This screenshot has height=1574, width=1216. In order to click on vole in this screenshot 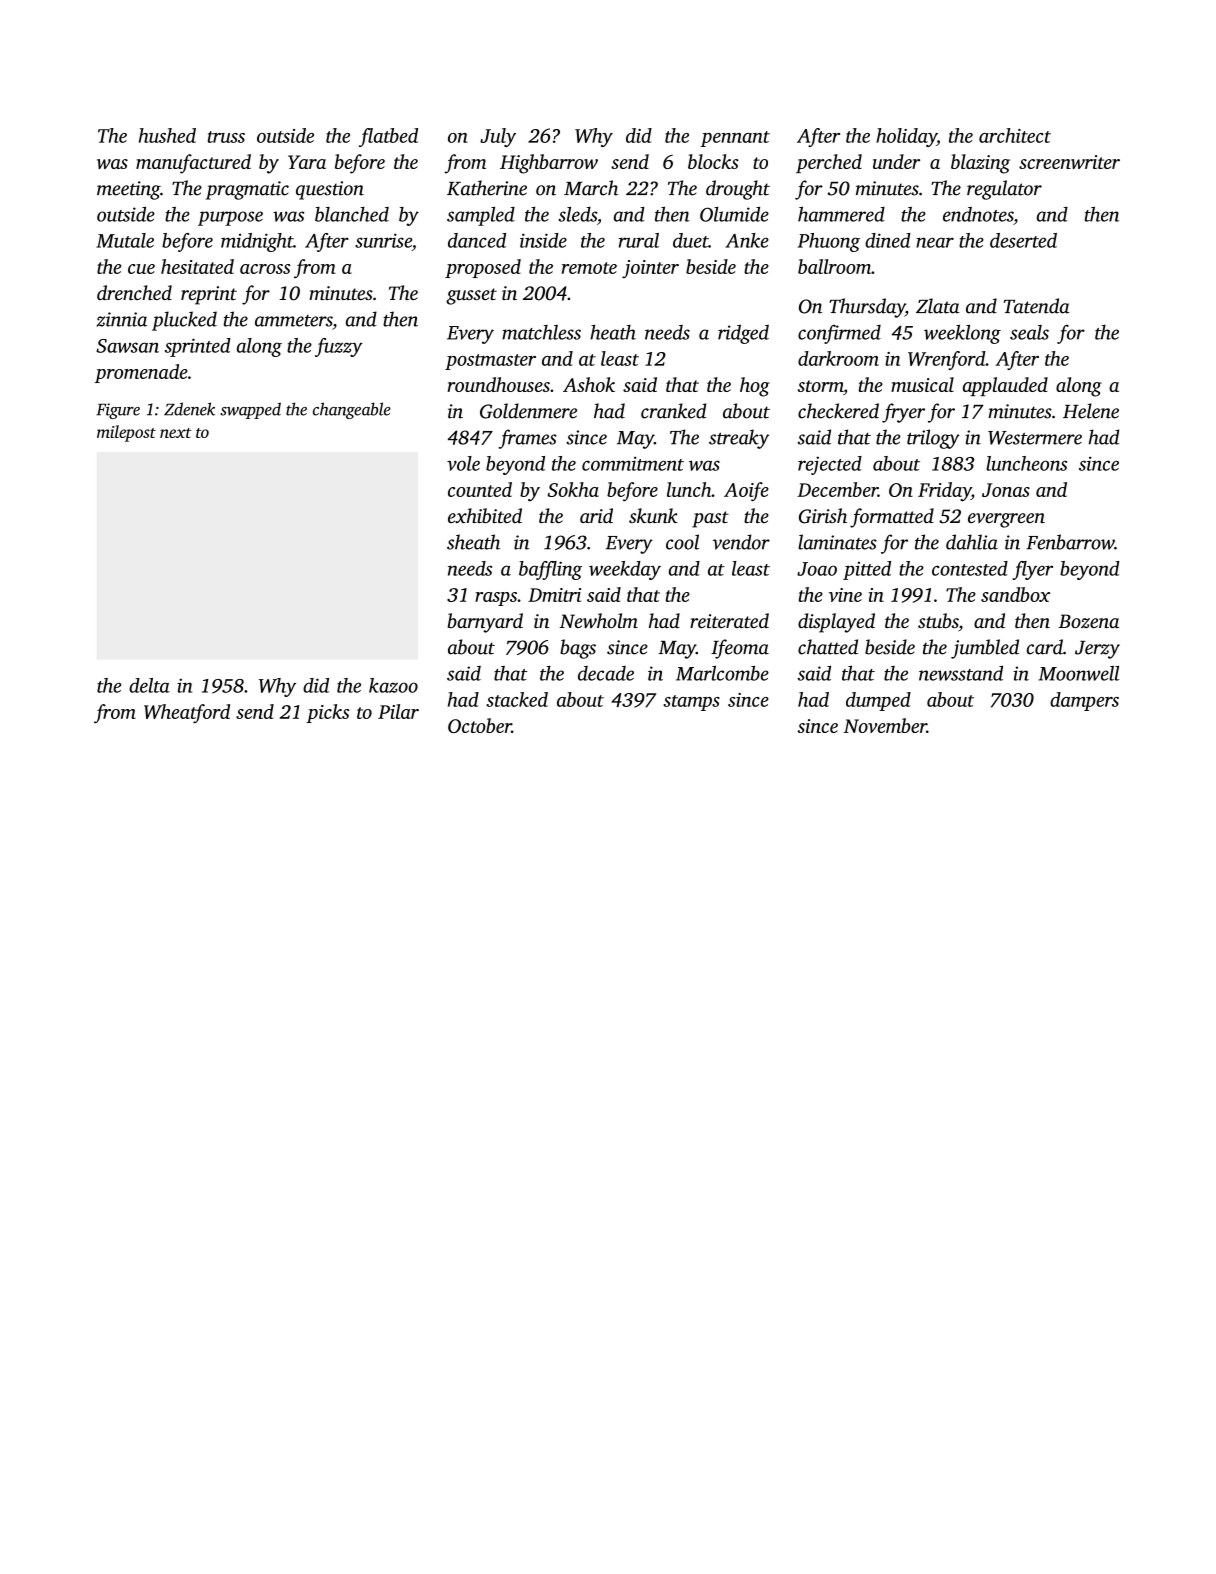, I will do `click(463, 463)`.
